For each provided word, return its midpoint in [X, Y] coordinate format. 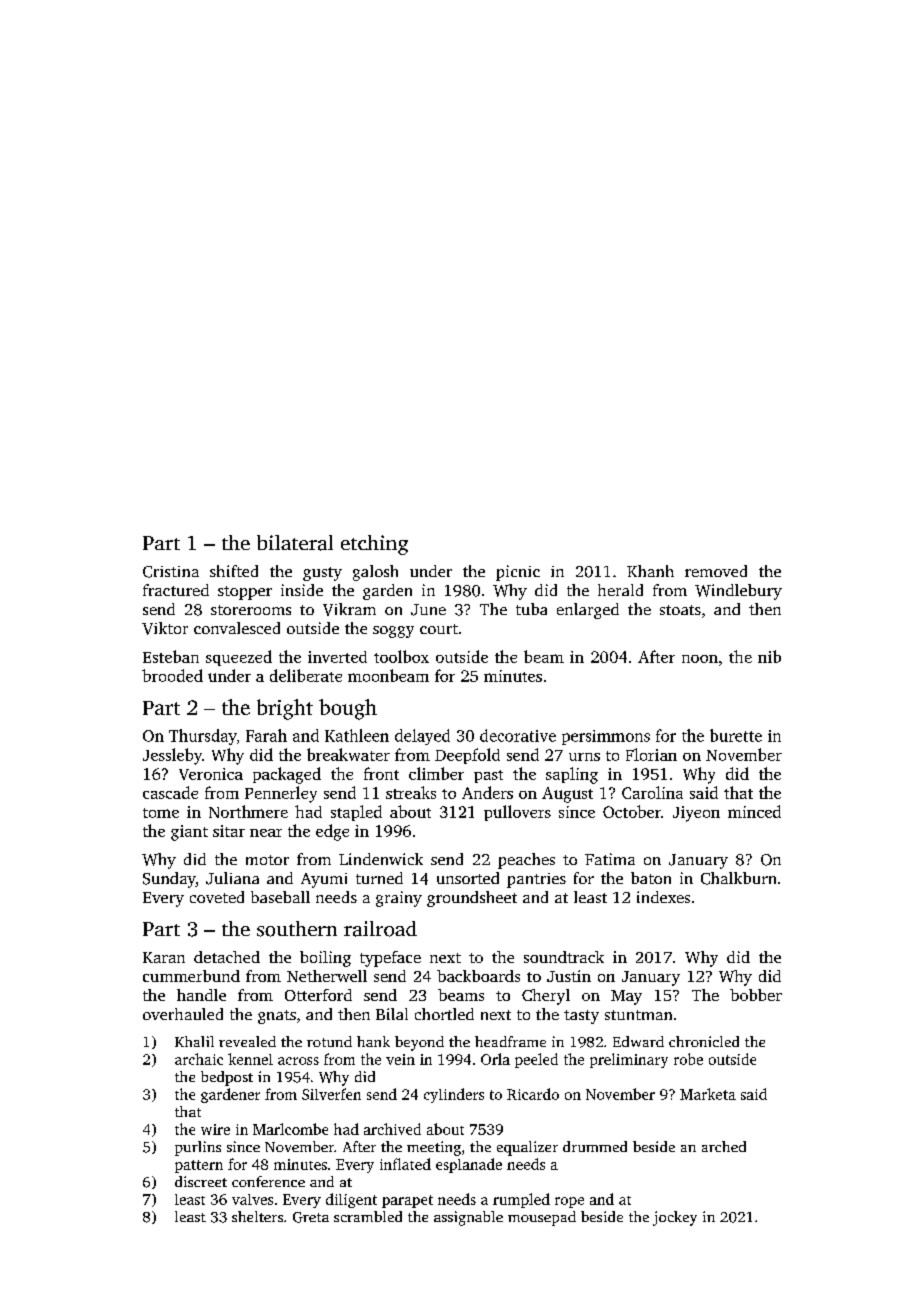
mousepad [542, 1218]
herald [620, 590]
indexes [663, 897]
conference [268, 1181]
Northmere [248, 811]
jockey [675, 1218]
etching [374, 545]
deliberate [306, 675]
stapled [356, 813]
